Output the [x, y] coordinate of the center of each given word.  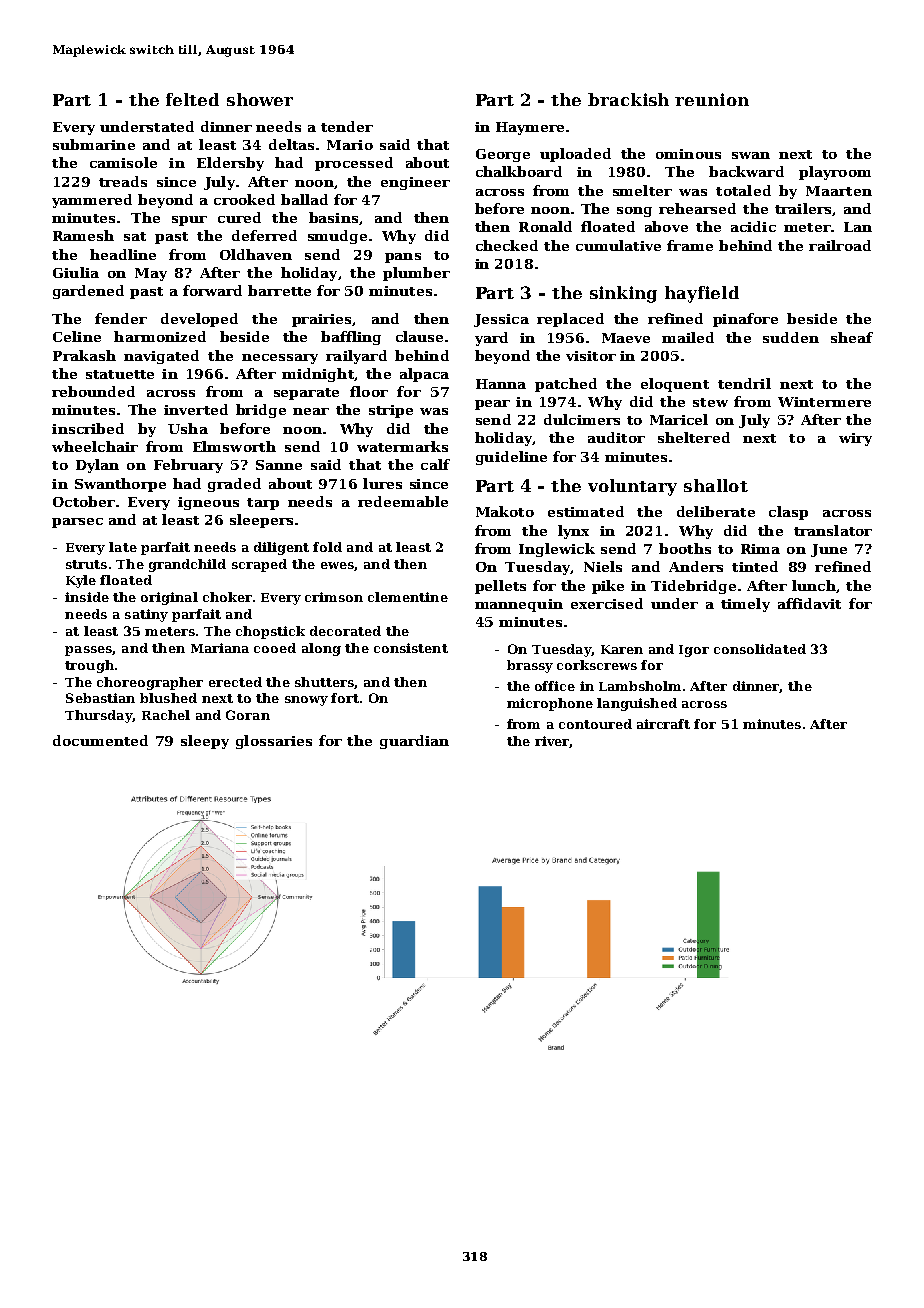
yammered [92, 201]
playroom [835, 173]
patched [566, 385]
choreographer [150, 683]
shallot [716, 485]
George [503, 155]
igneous [208, 503]
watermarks [402, 446]
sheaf [852, 337]
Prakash [84, 355]
